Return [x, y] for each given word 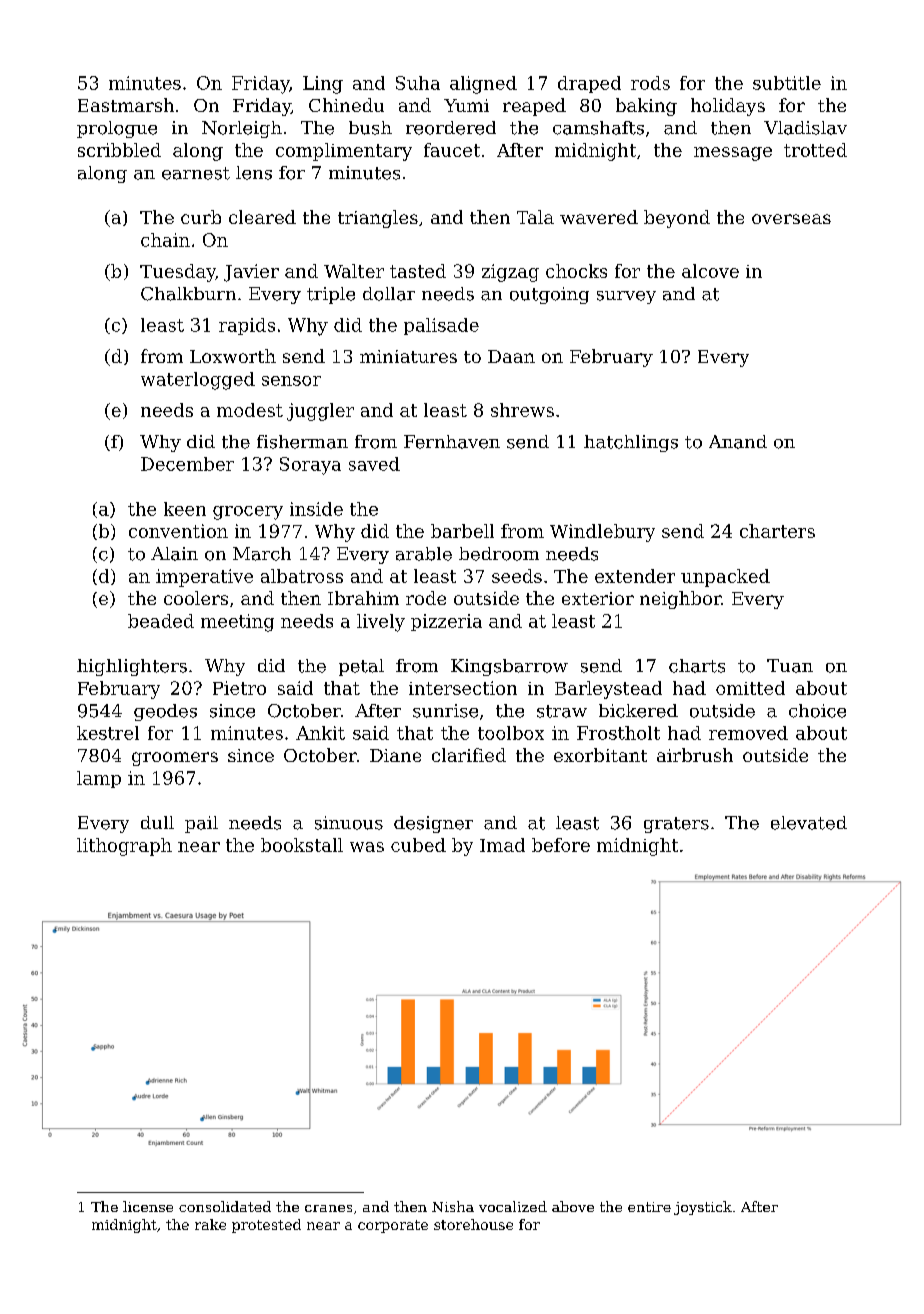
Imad [502, 845]
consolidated [225, 1206]
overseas [791, 219]
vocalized [513, 1206]
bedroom [499, 554]
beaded [161, 621]
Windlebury [602, 533]
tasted [418, 271]
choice [817, 711]
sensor [291, 381]
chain [165, 240]
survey [626, 297]
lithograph [124, 847]
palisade [441, 326]
